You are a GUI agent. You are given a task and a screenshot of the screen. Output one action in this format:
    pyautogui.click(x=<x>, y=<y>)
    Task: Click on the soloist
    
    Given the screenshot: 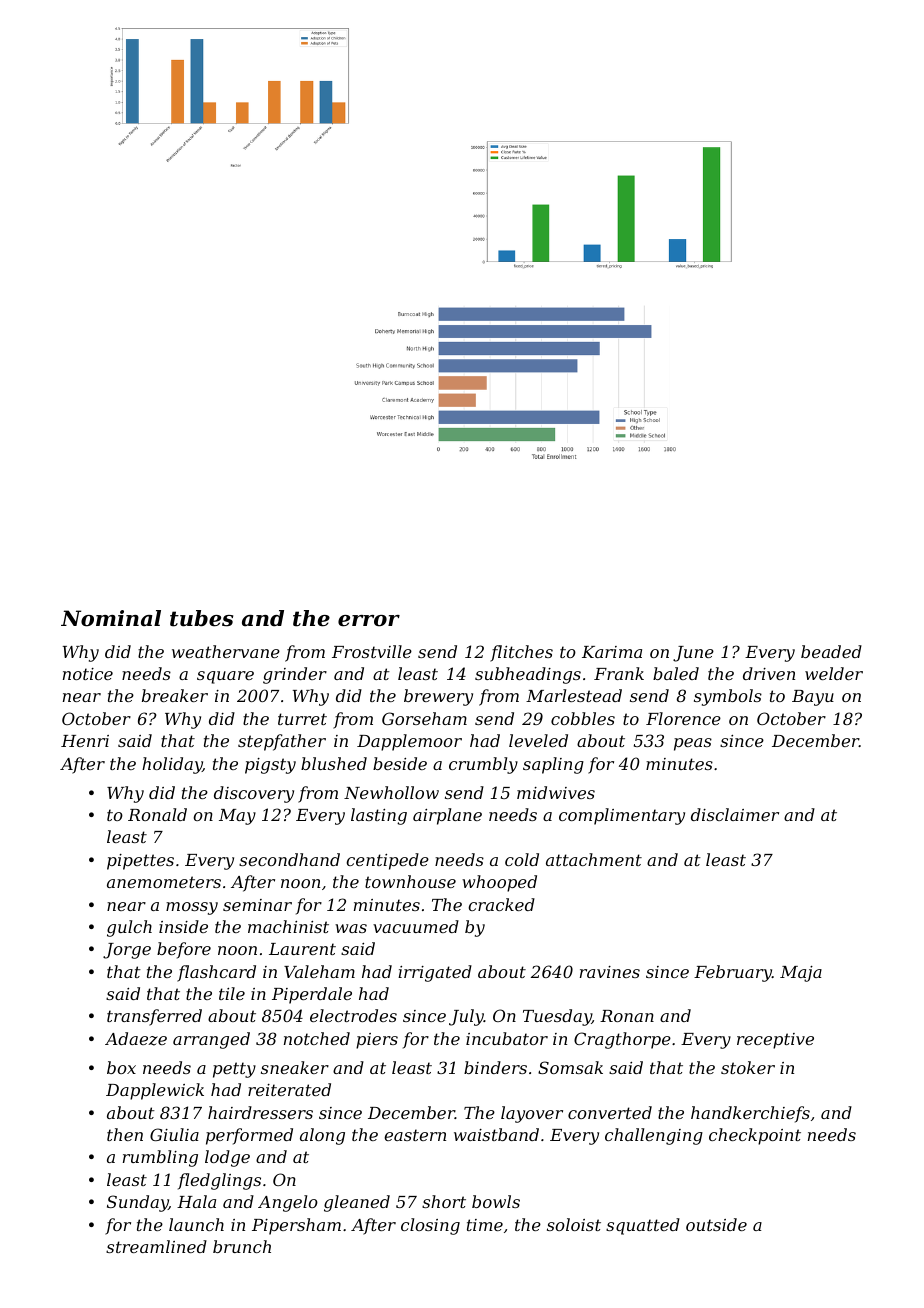 What is the action you would take?
    pyautogui.click(x=574, y=1224)
